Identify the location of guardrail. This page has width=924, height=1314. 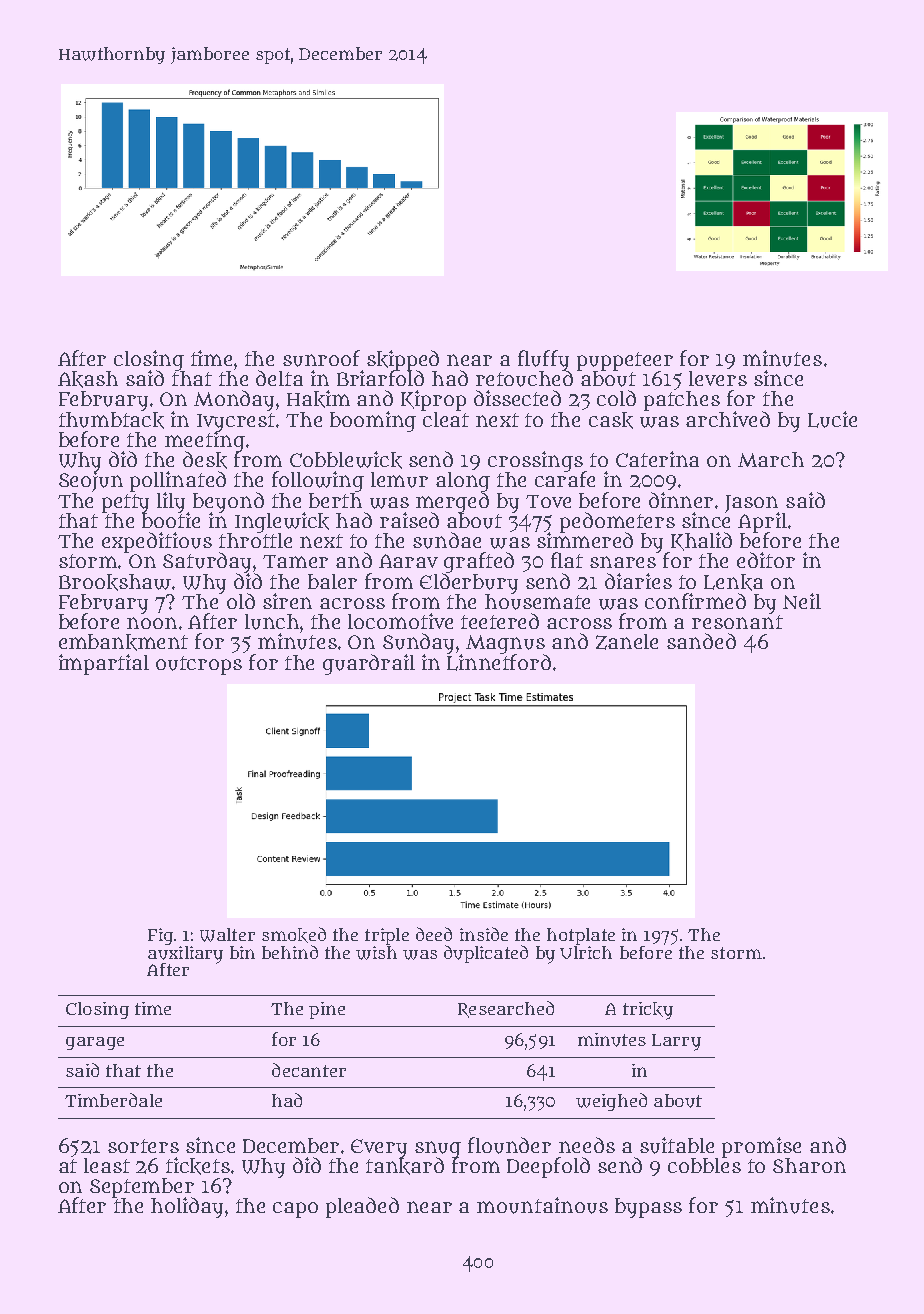
(369, 664).
